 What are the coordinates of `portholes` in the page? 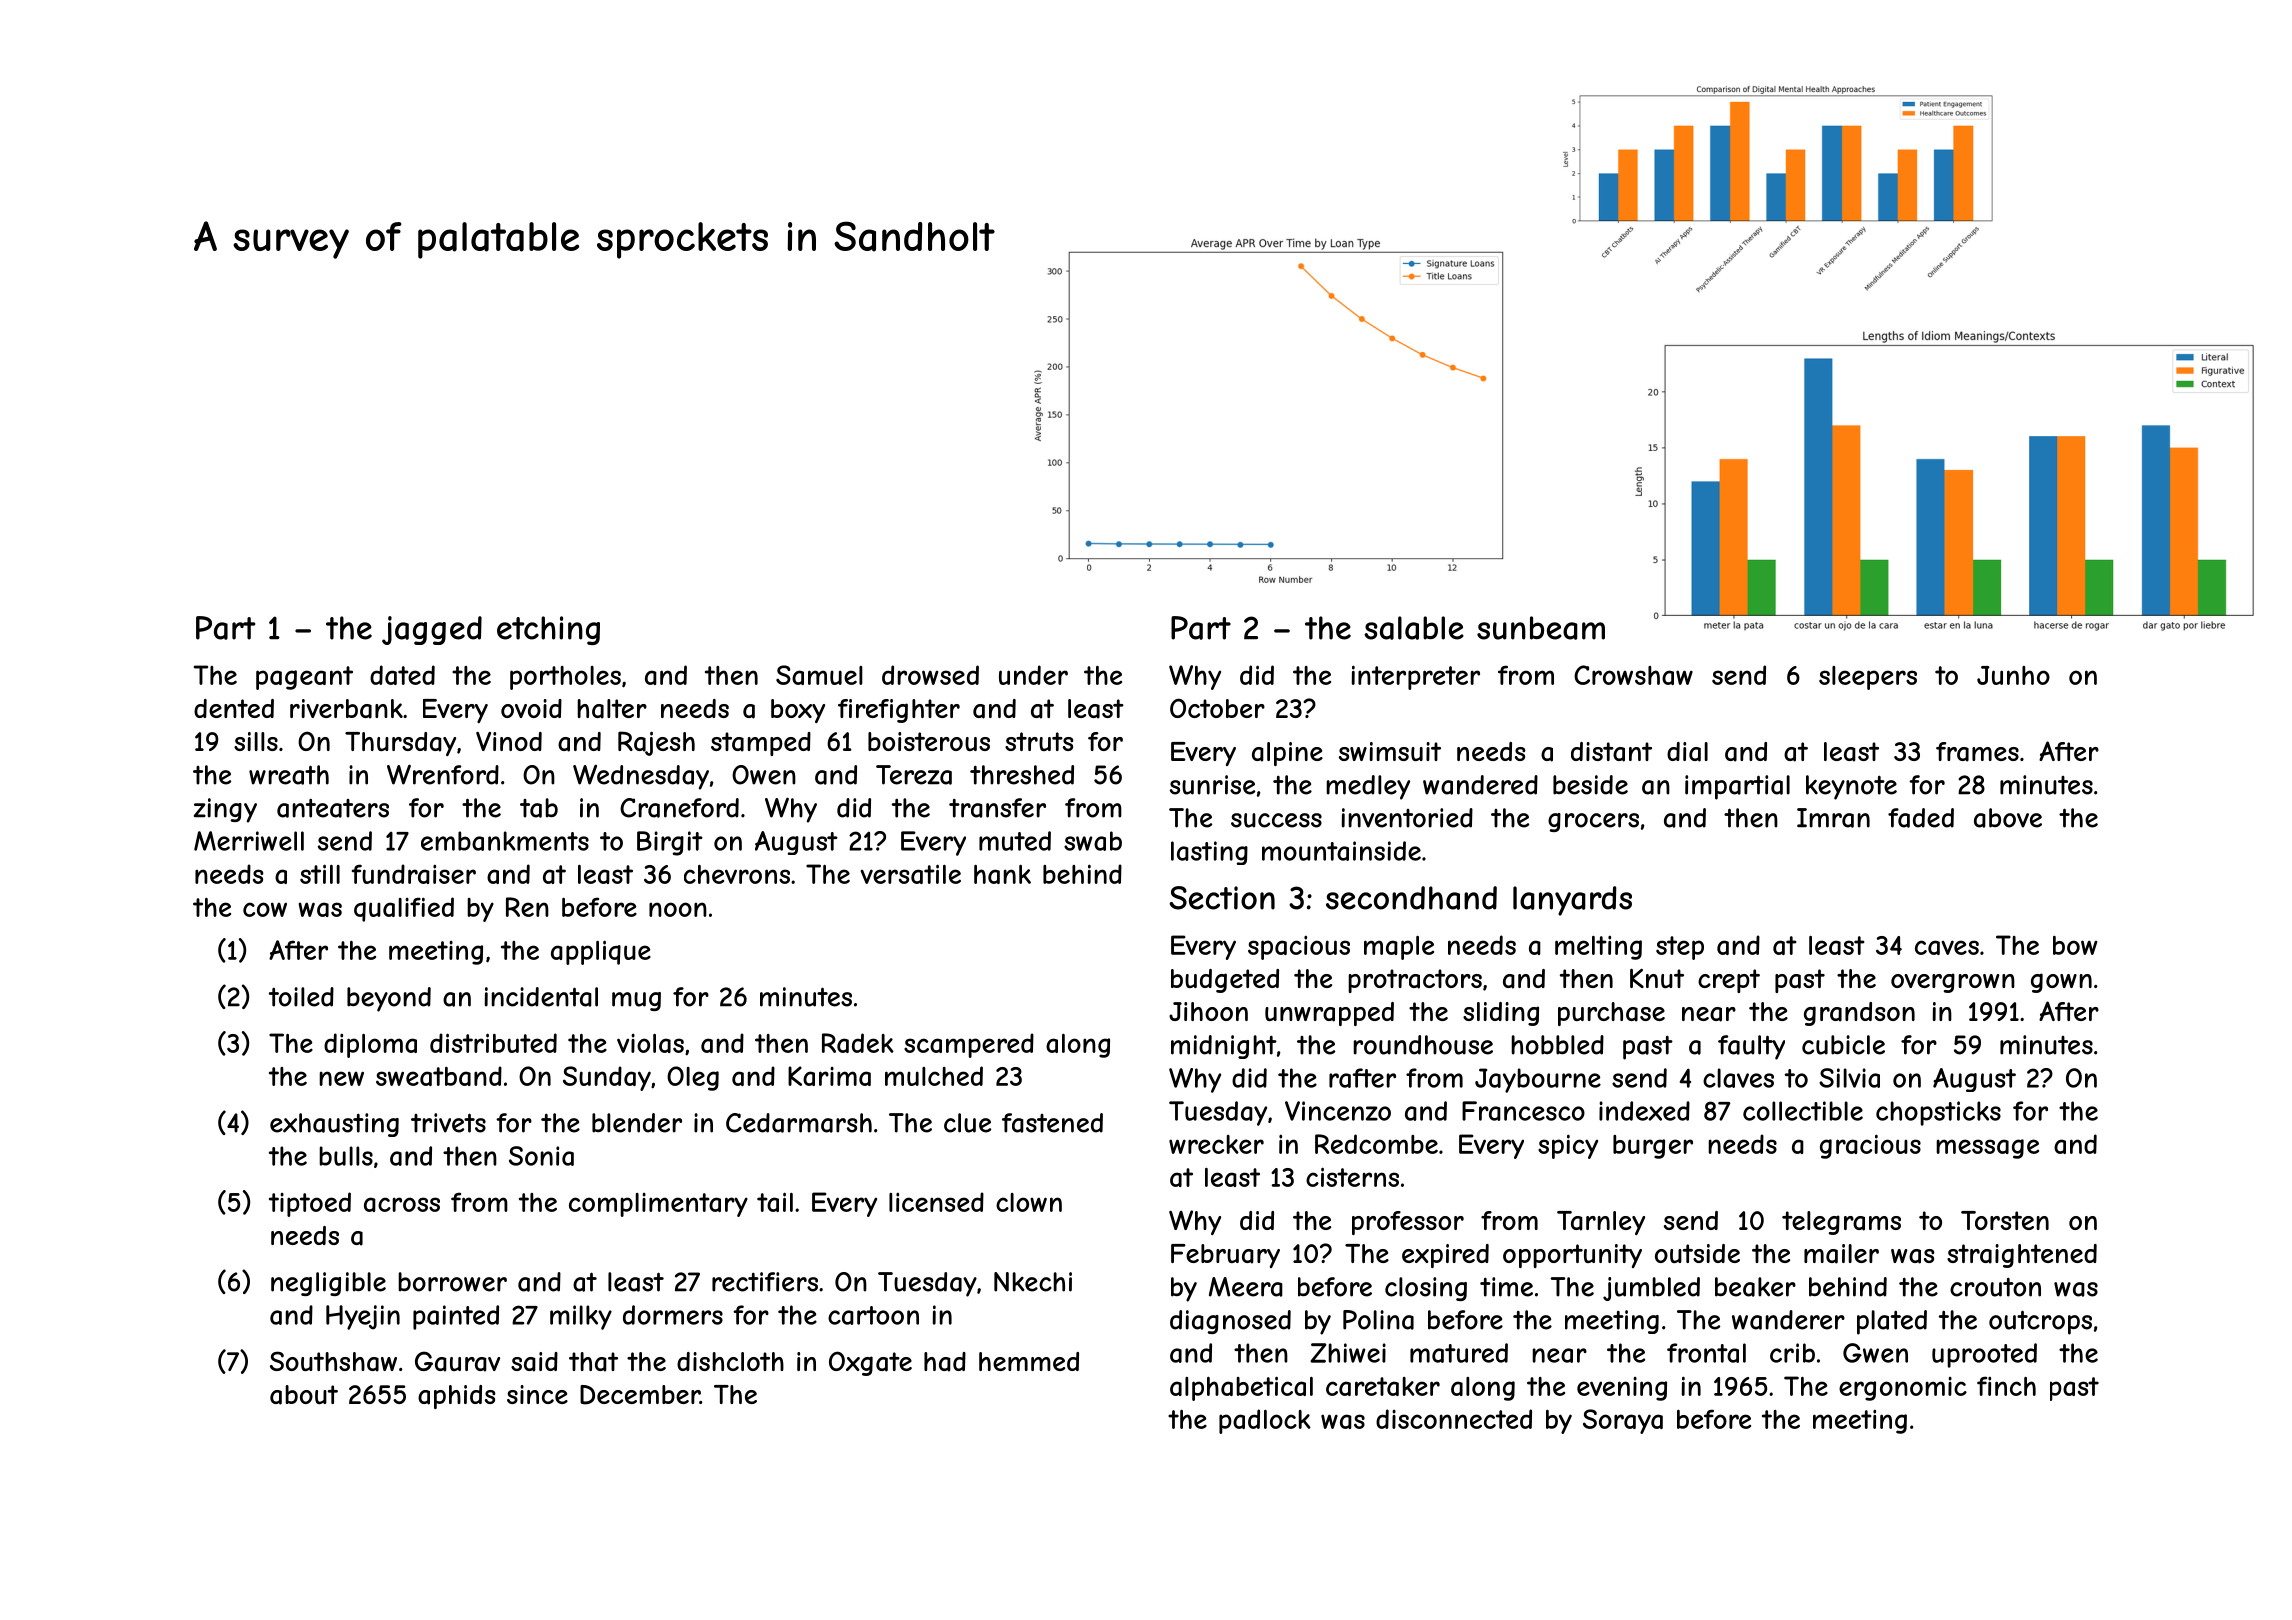 It's located at (565, 678).
